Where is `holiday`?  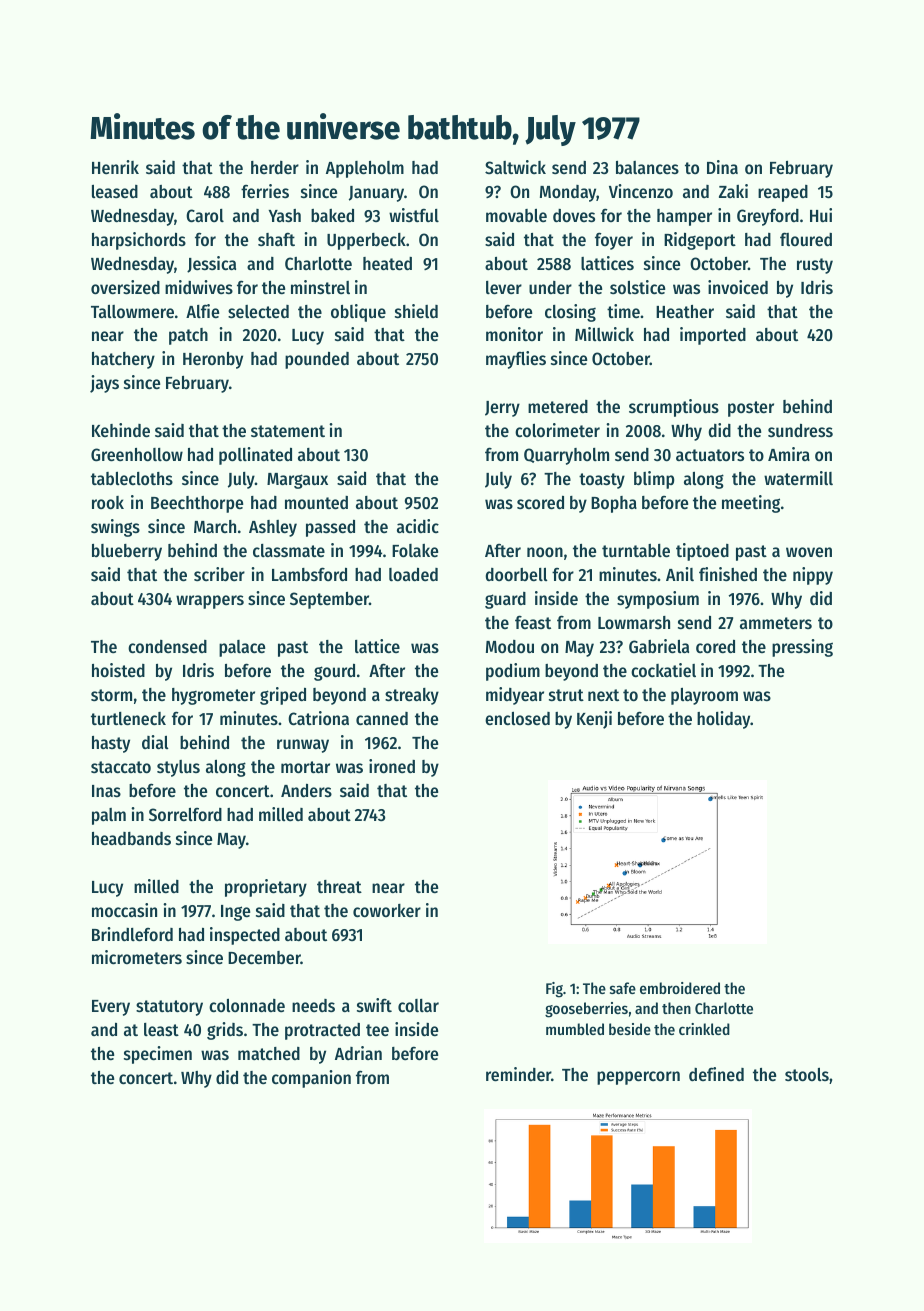
holiday is located at coordinates (724, 720).
